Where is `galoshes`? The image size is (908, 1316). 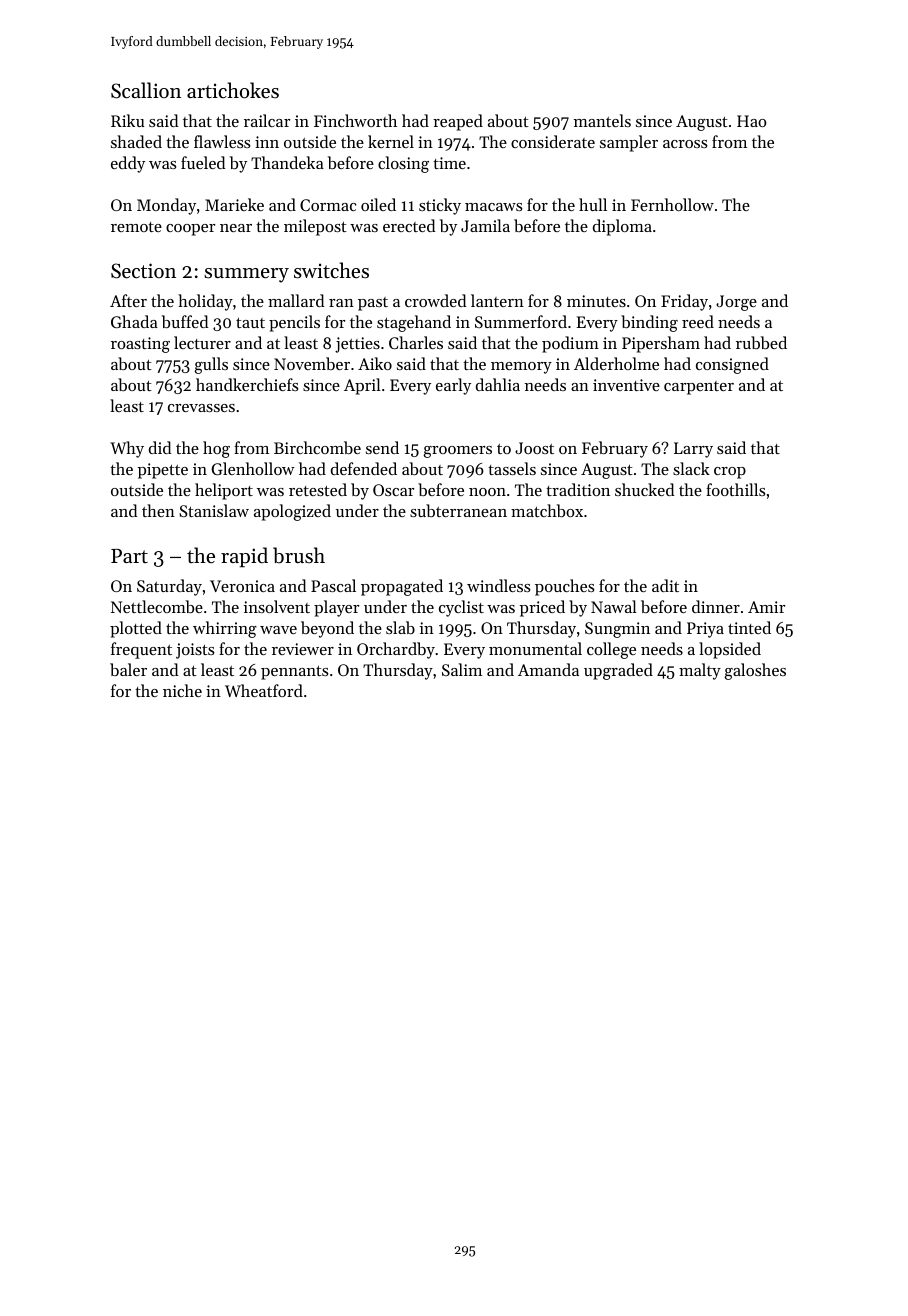
galoshes is located at coordinates (755, 671).
